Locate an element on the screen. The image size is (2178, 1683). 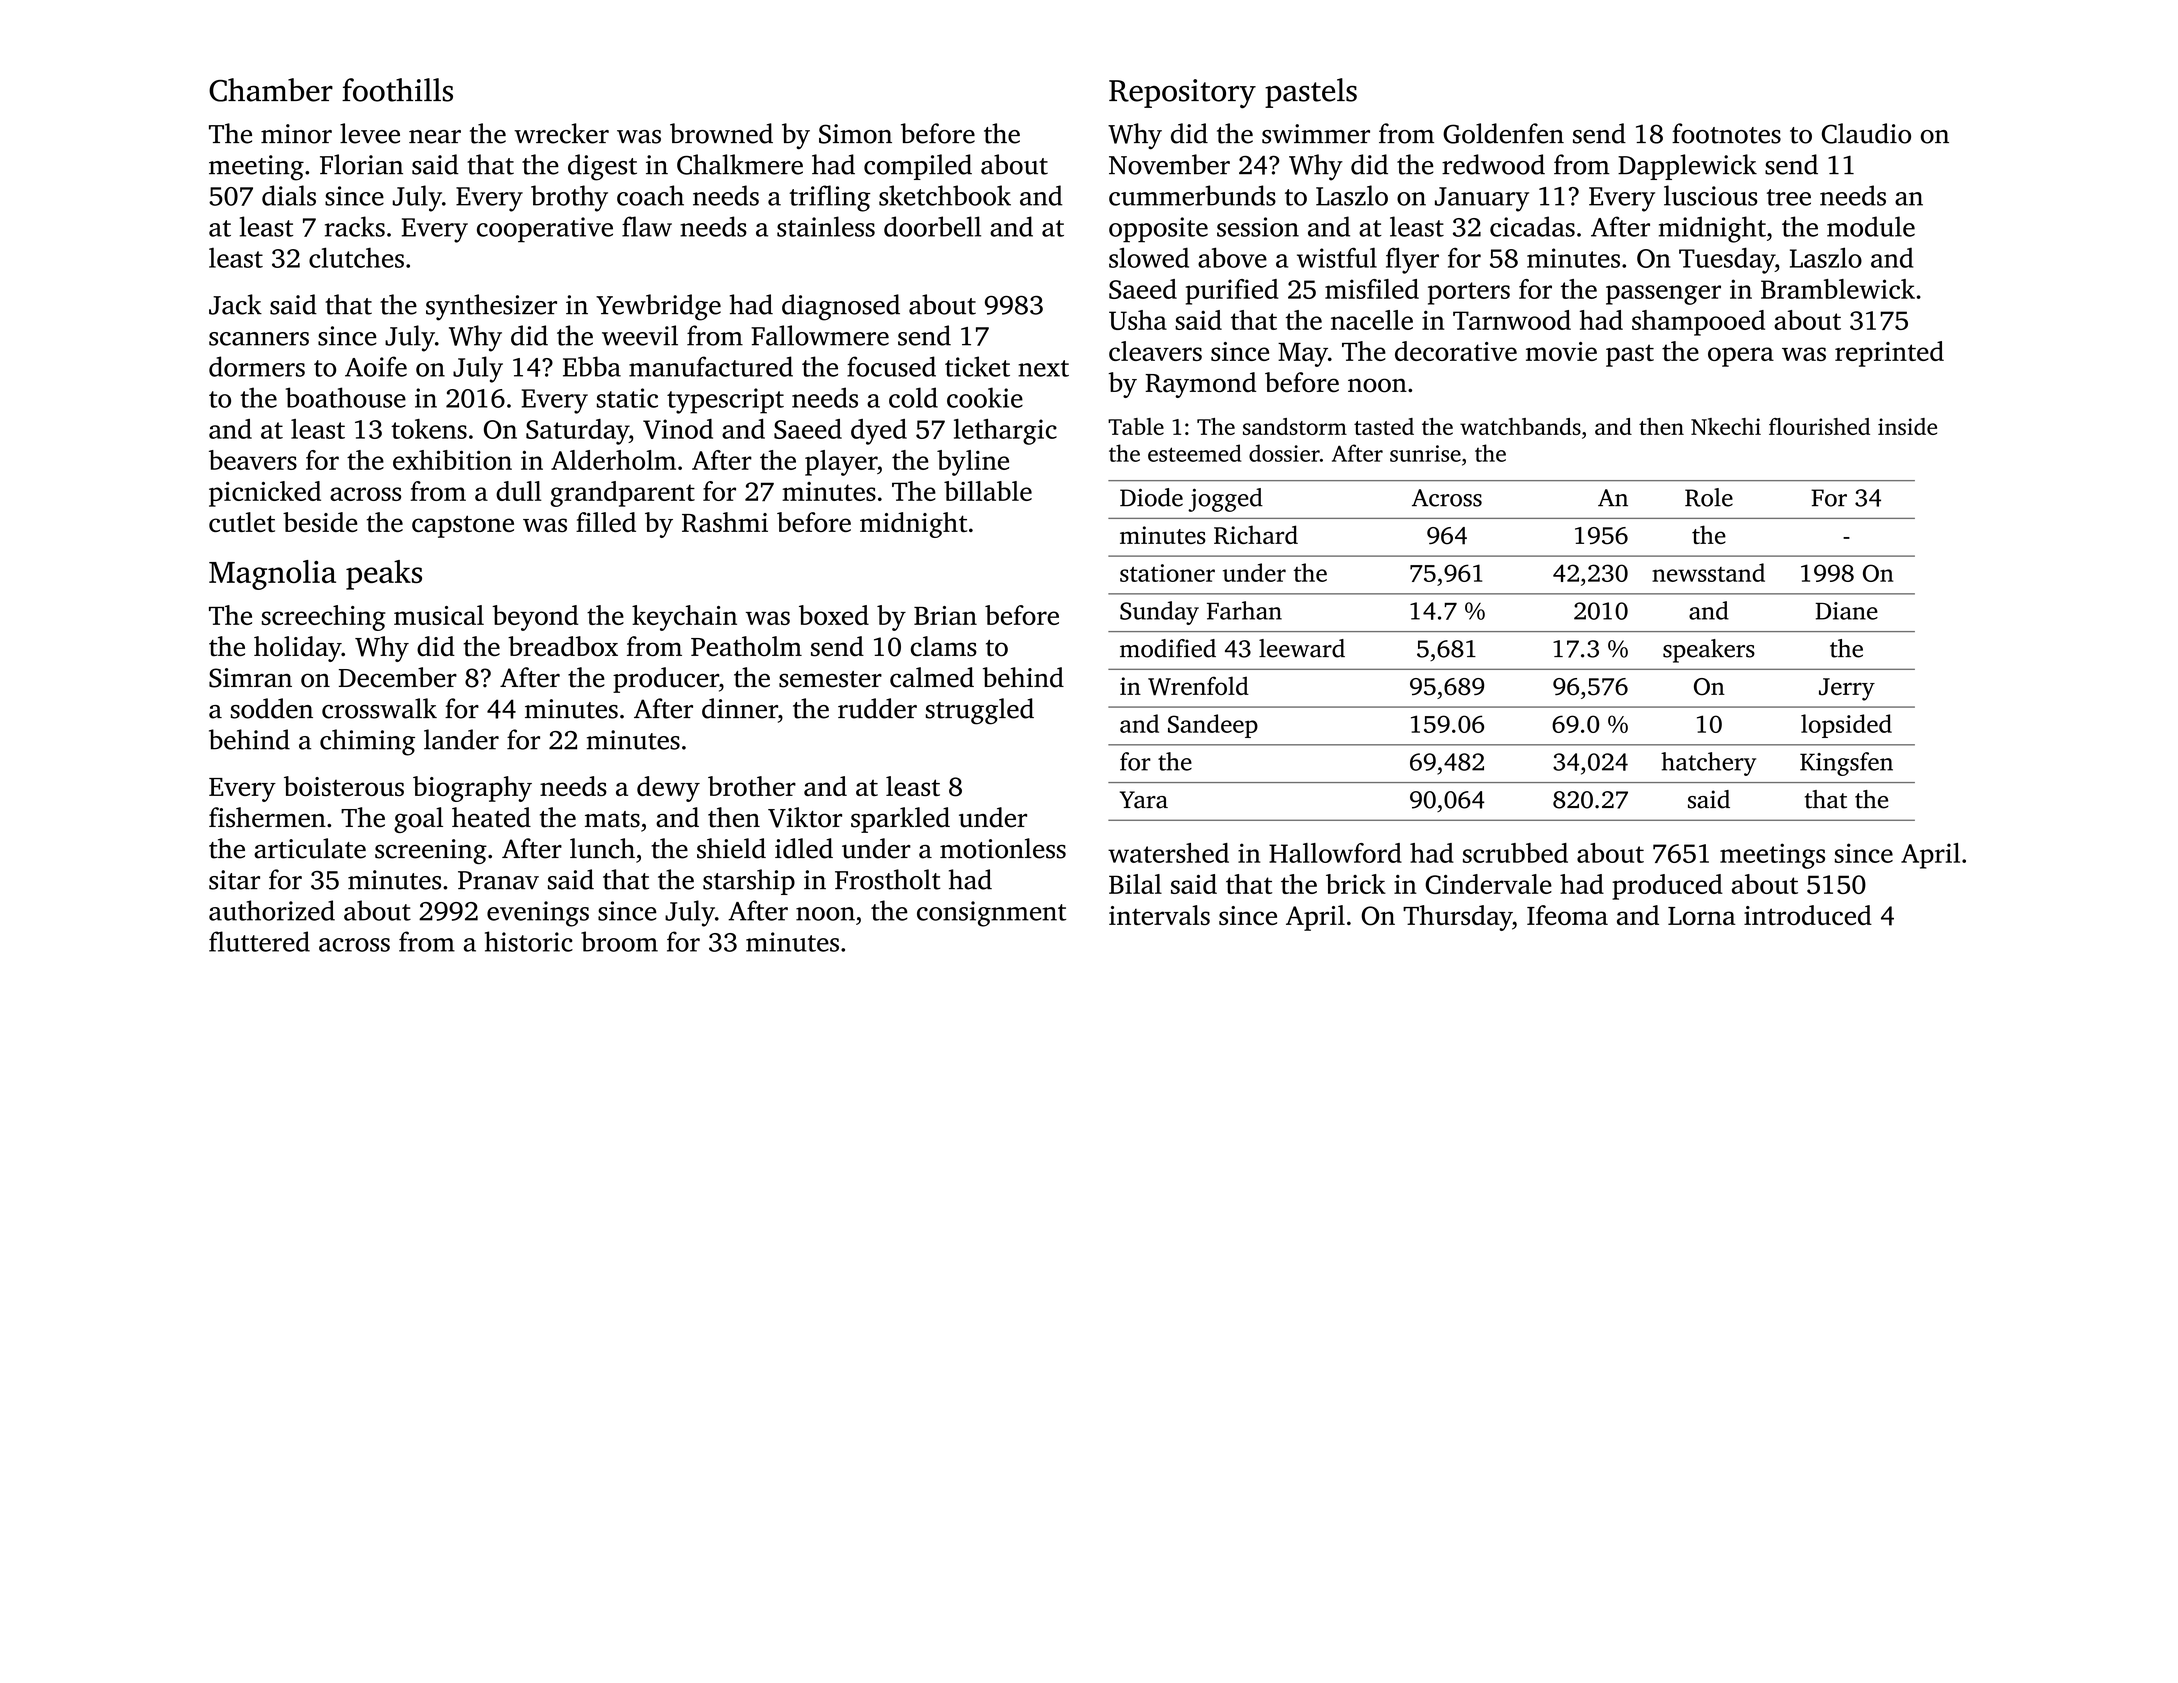
Chamber is located at coordinates (271, 90).
